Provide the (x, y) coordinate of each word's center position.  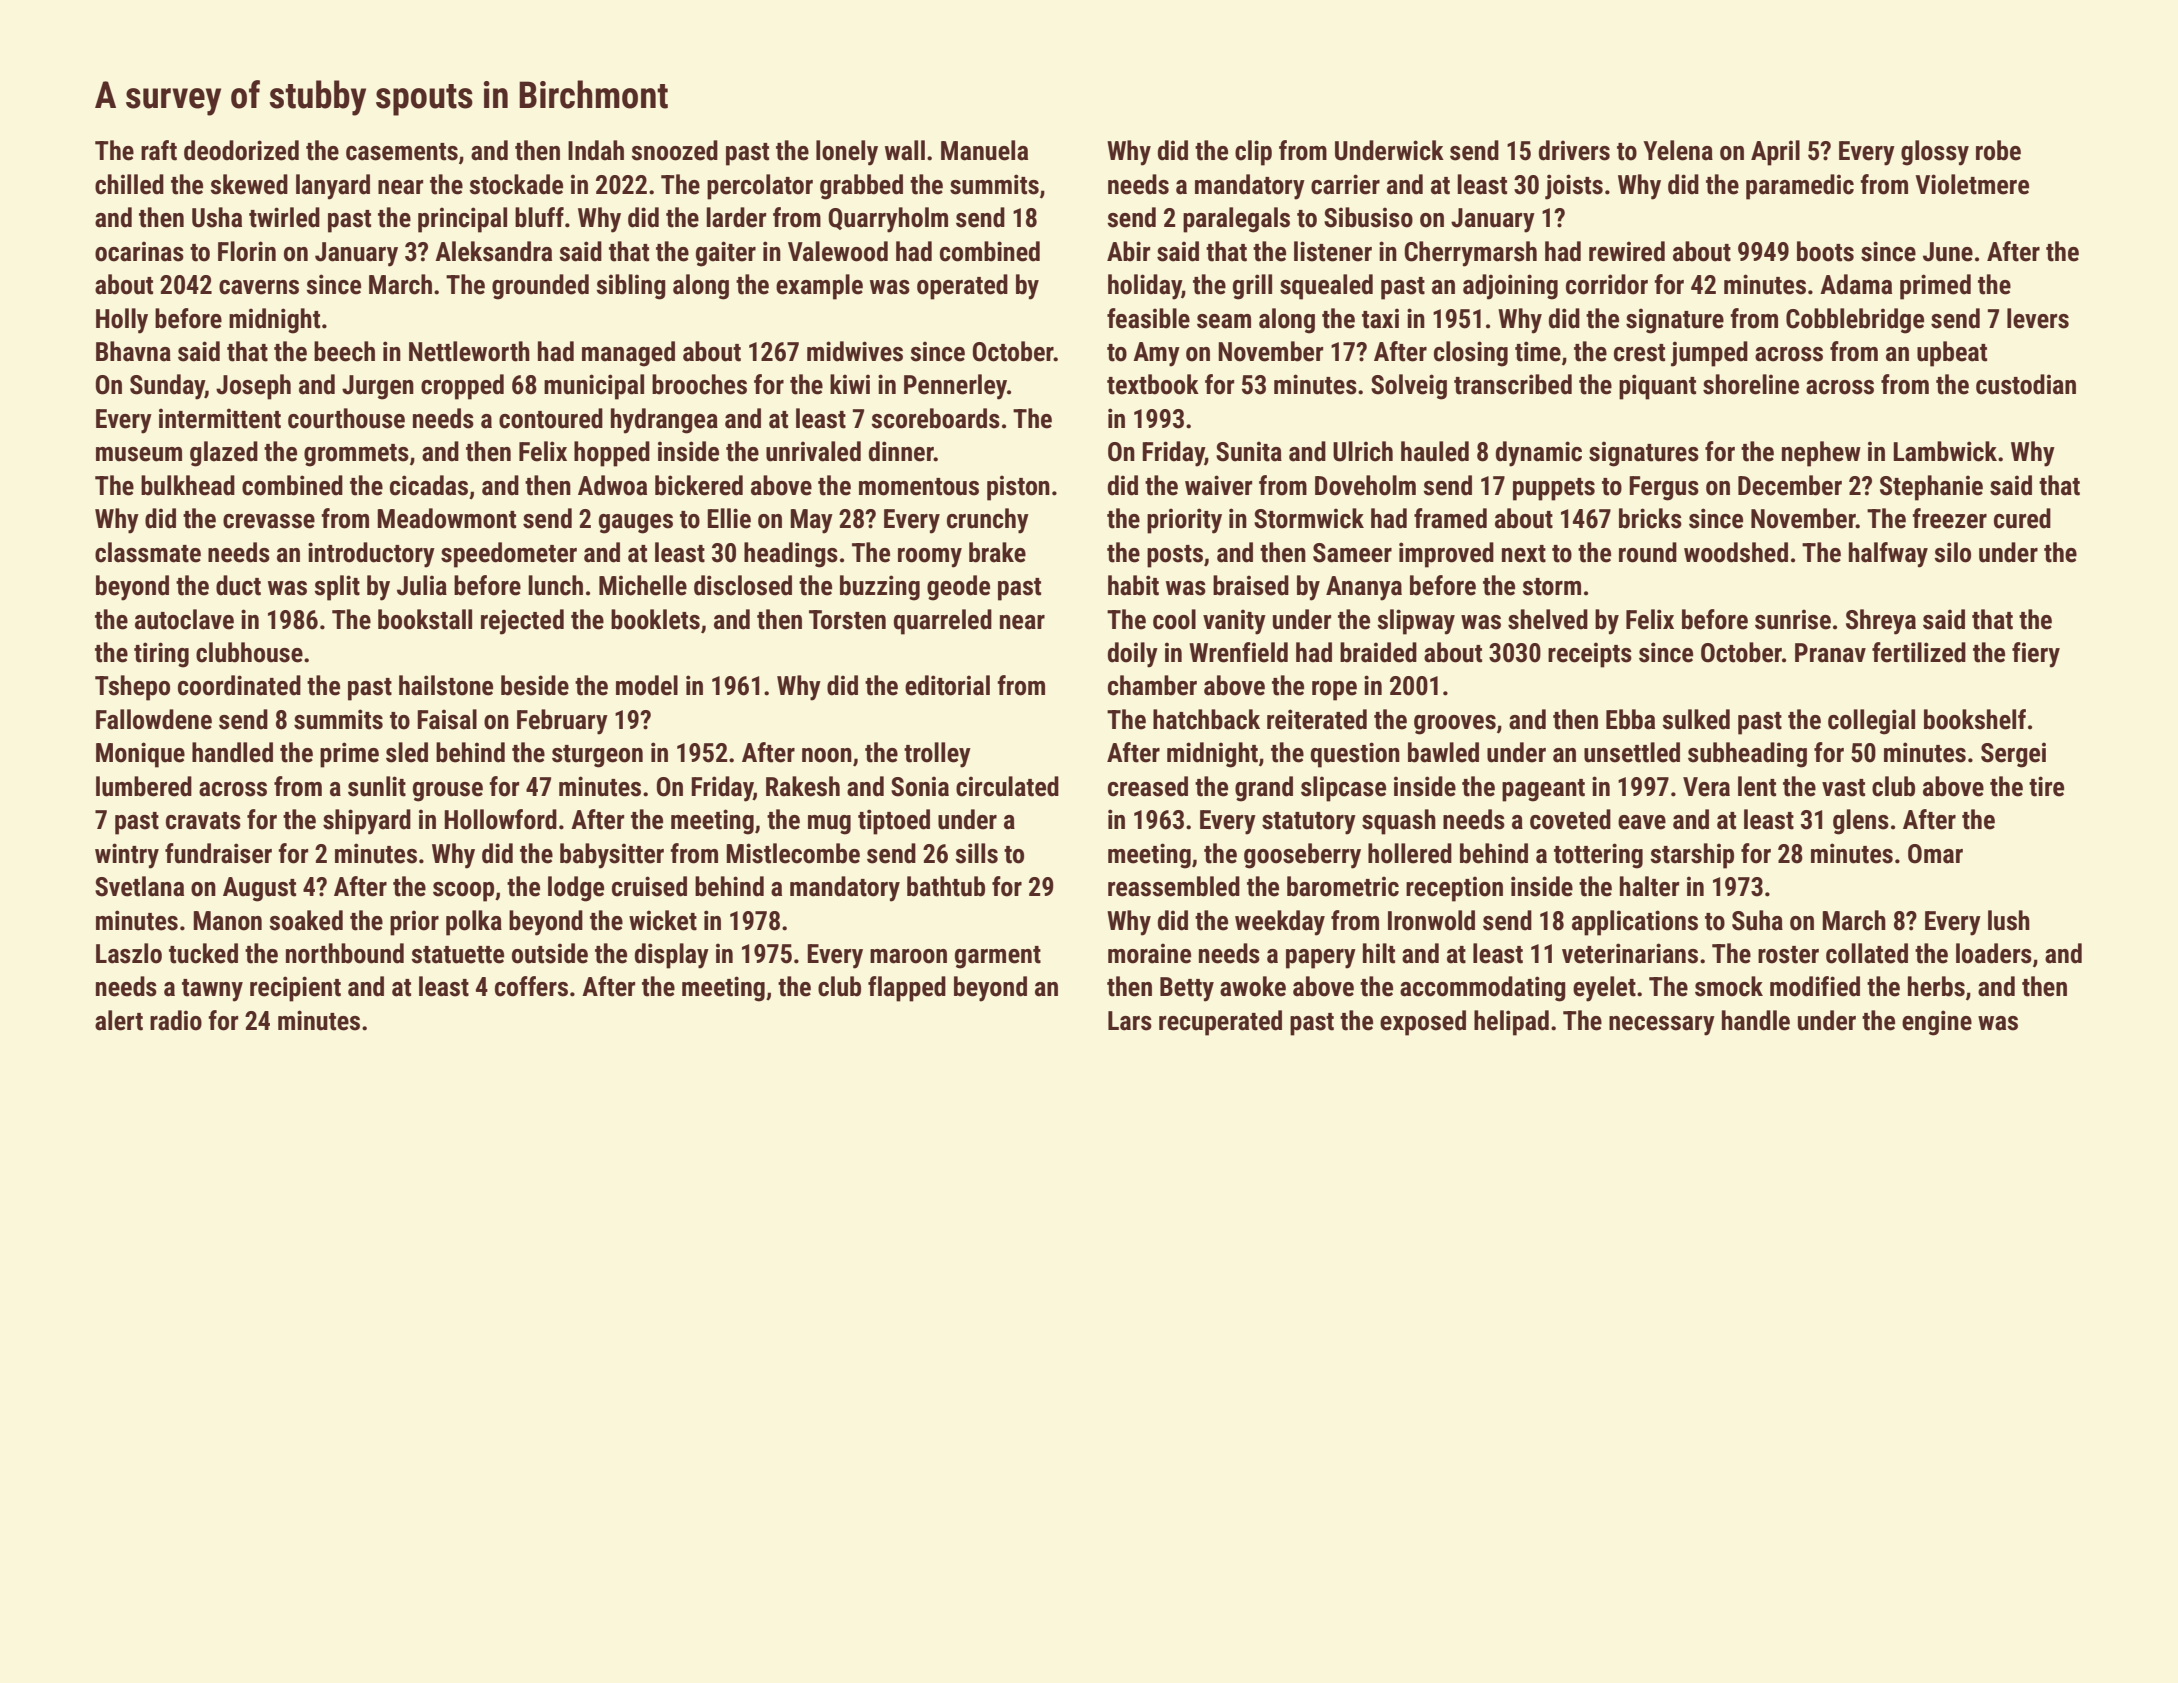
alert (119, 1020)
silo (1952, 552)
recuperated (1220, 1023)
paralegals (1236, 220)
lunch (555, 585)
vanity (1234, 622)
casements (402, 152)
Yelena (1678, 150)
